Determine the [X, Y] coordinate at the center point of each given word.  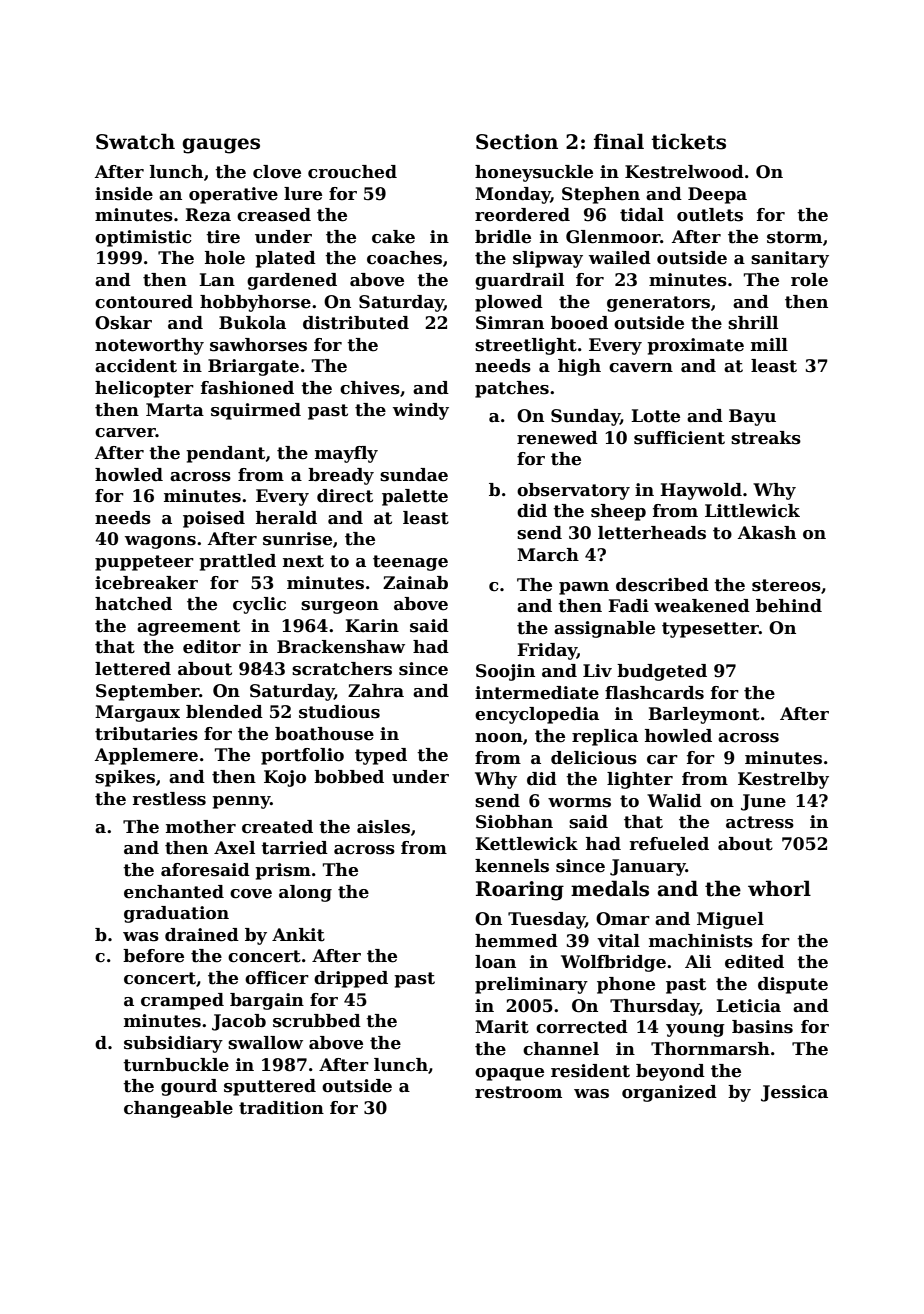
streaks [766, 438]
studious [339, 712]
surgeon [340, 607]
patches [512, 389]
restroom [518, 1092]
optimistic [143, 238]
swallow [265, 1043]
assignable [604, 629]
